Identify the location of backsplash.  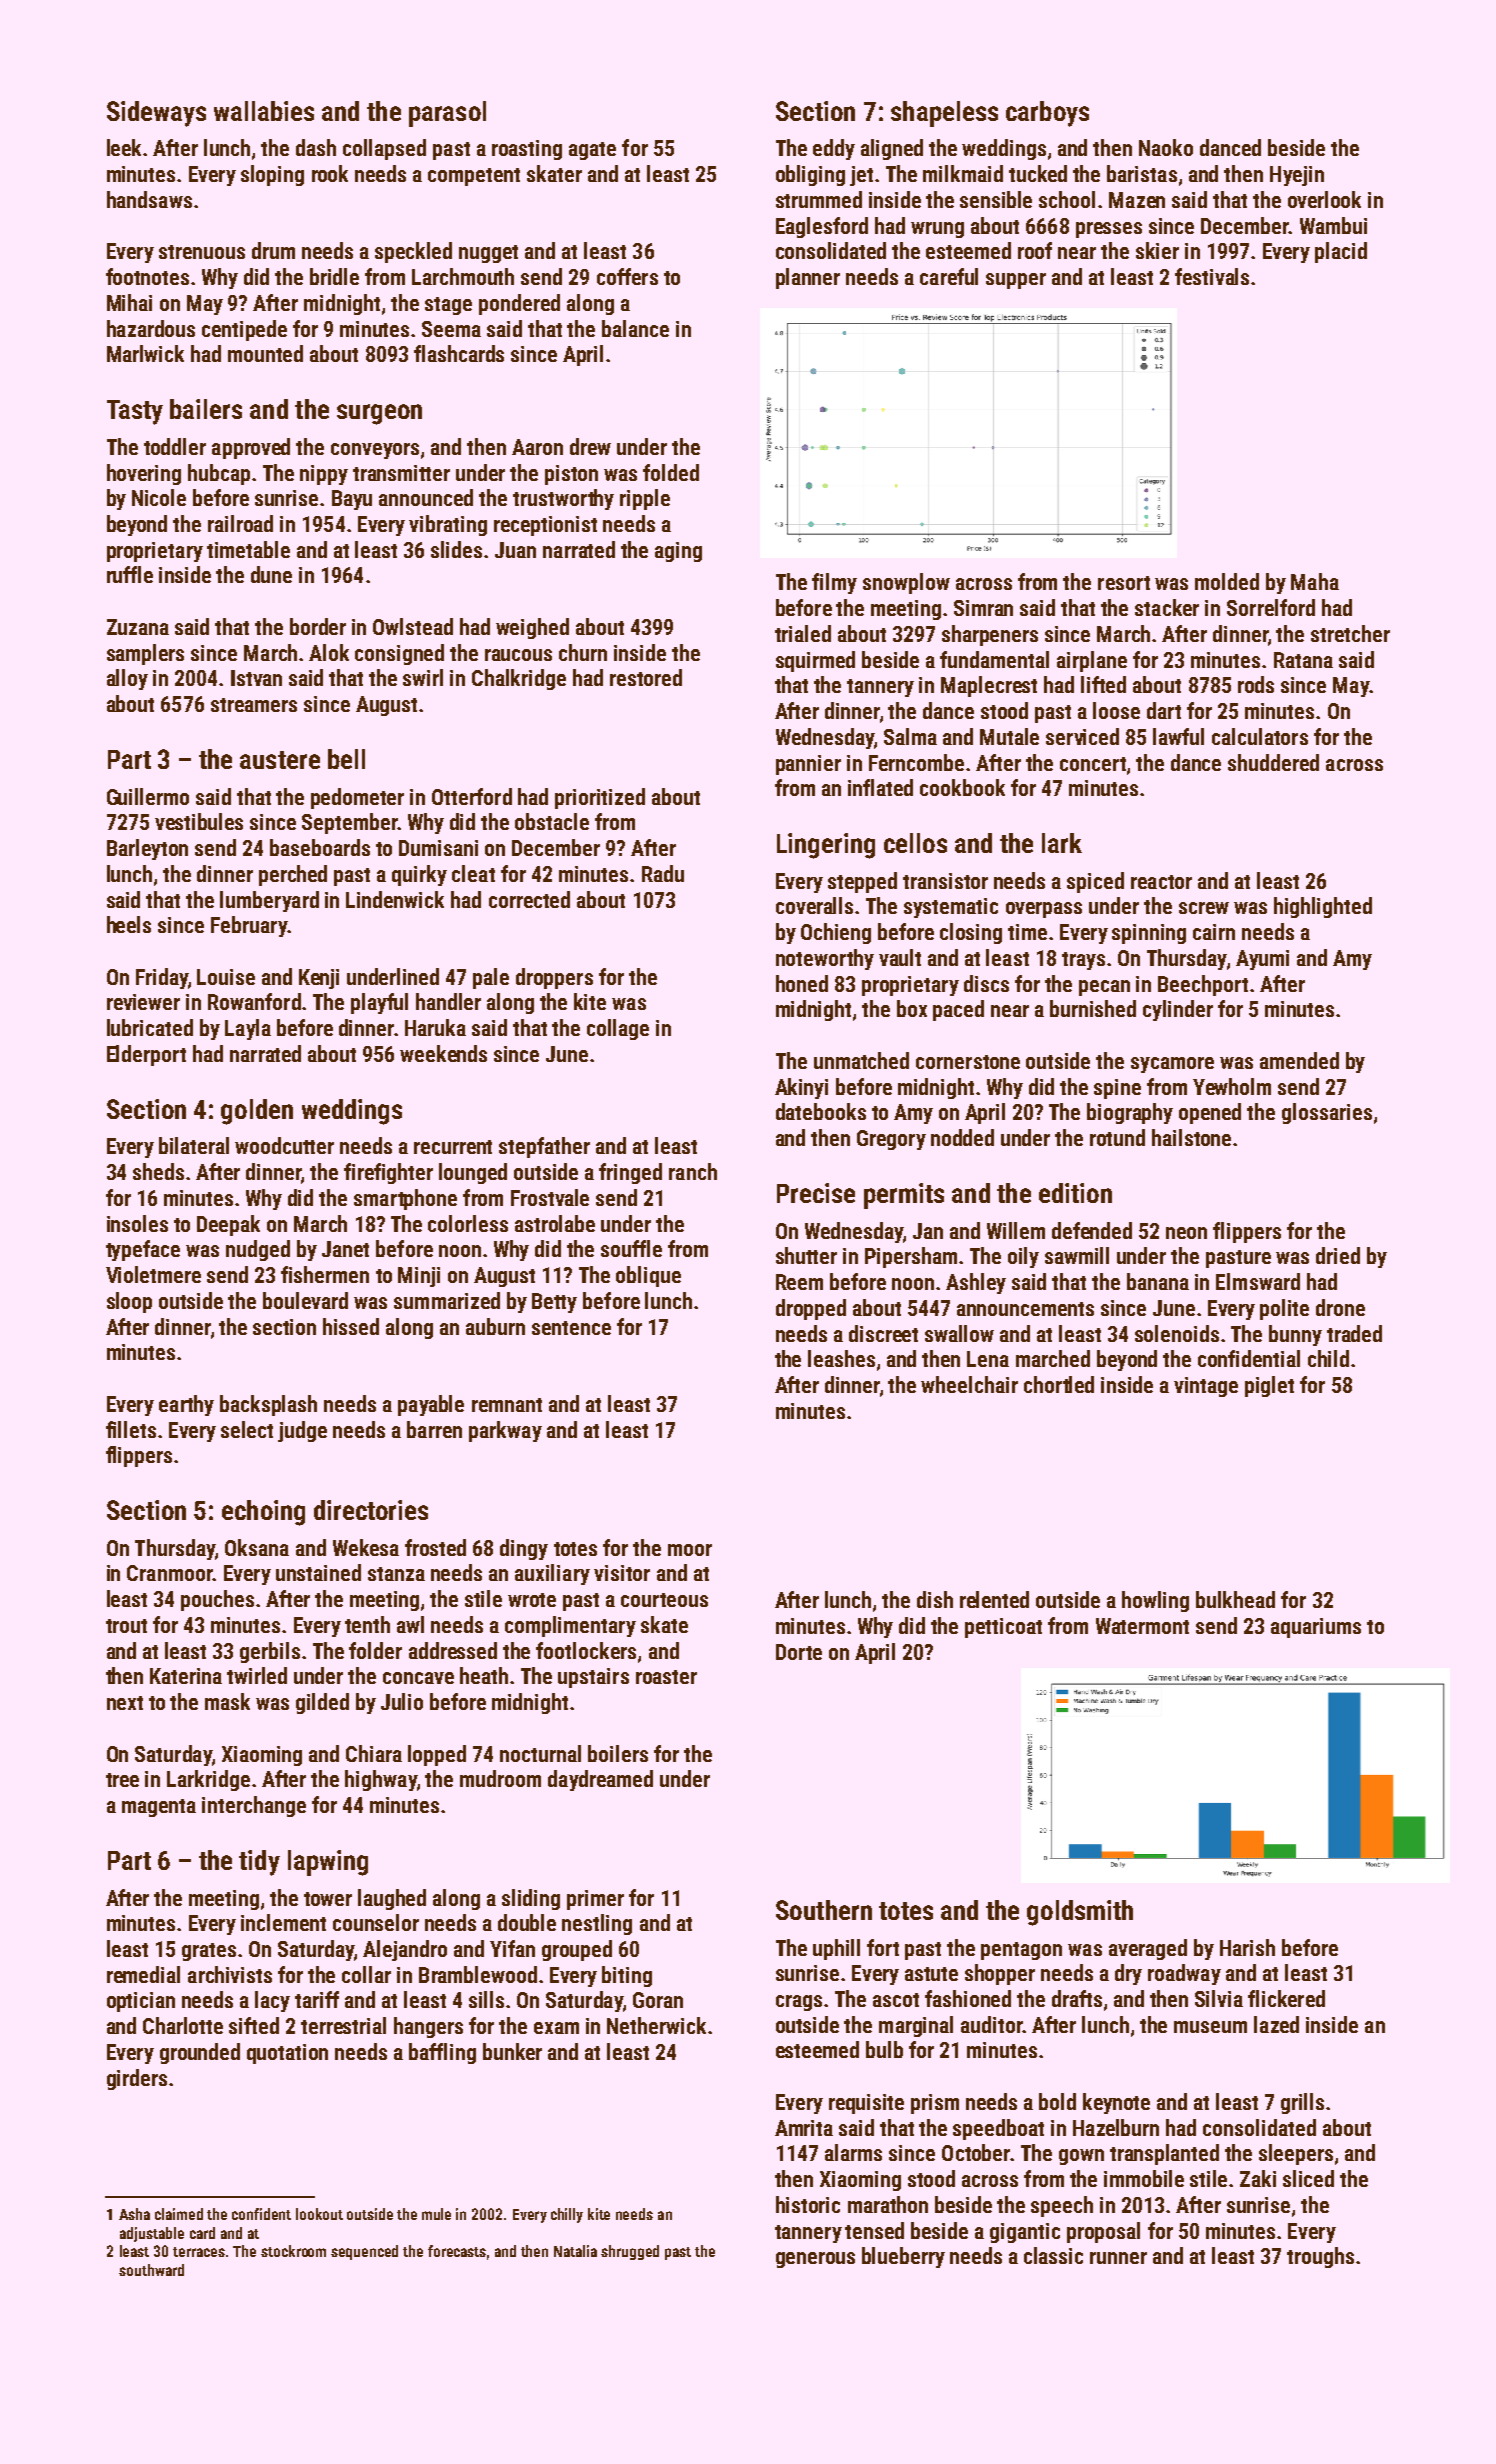
(268, 1405).
